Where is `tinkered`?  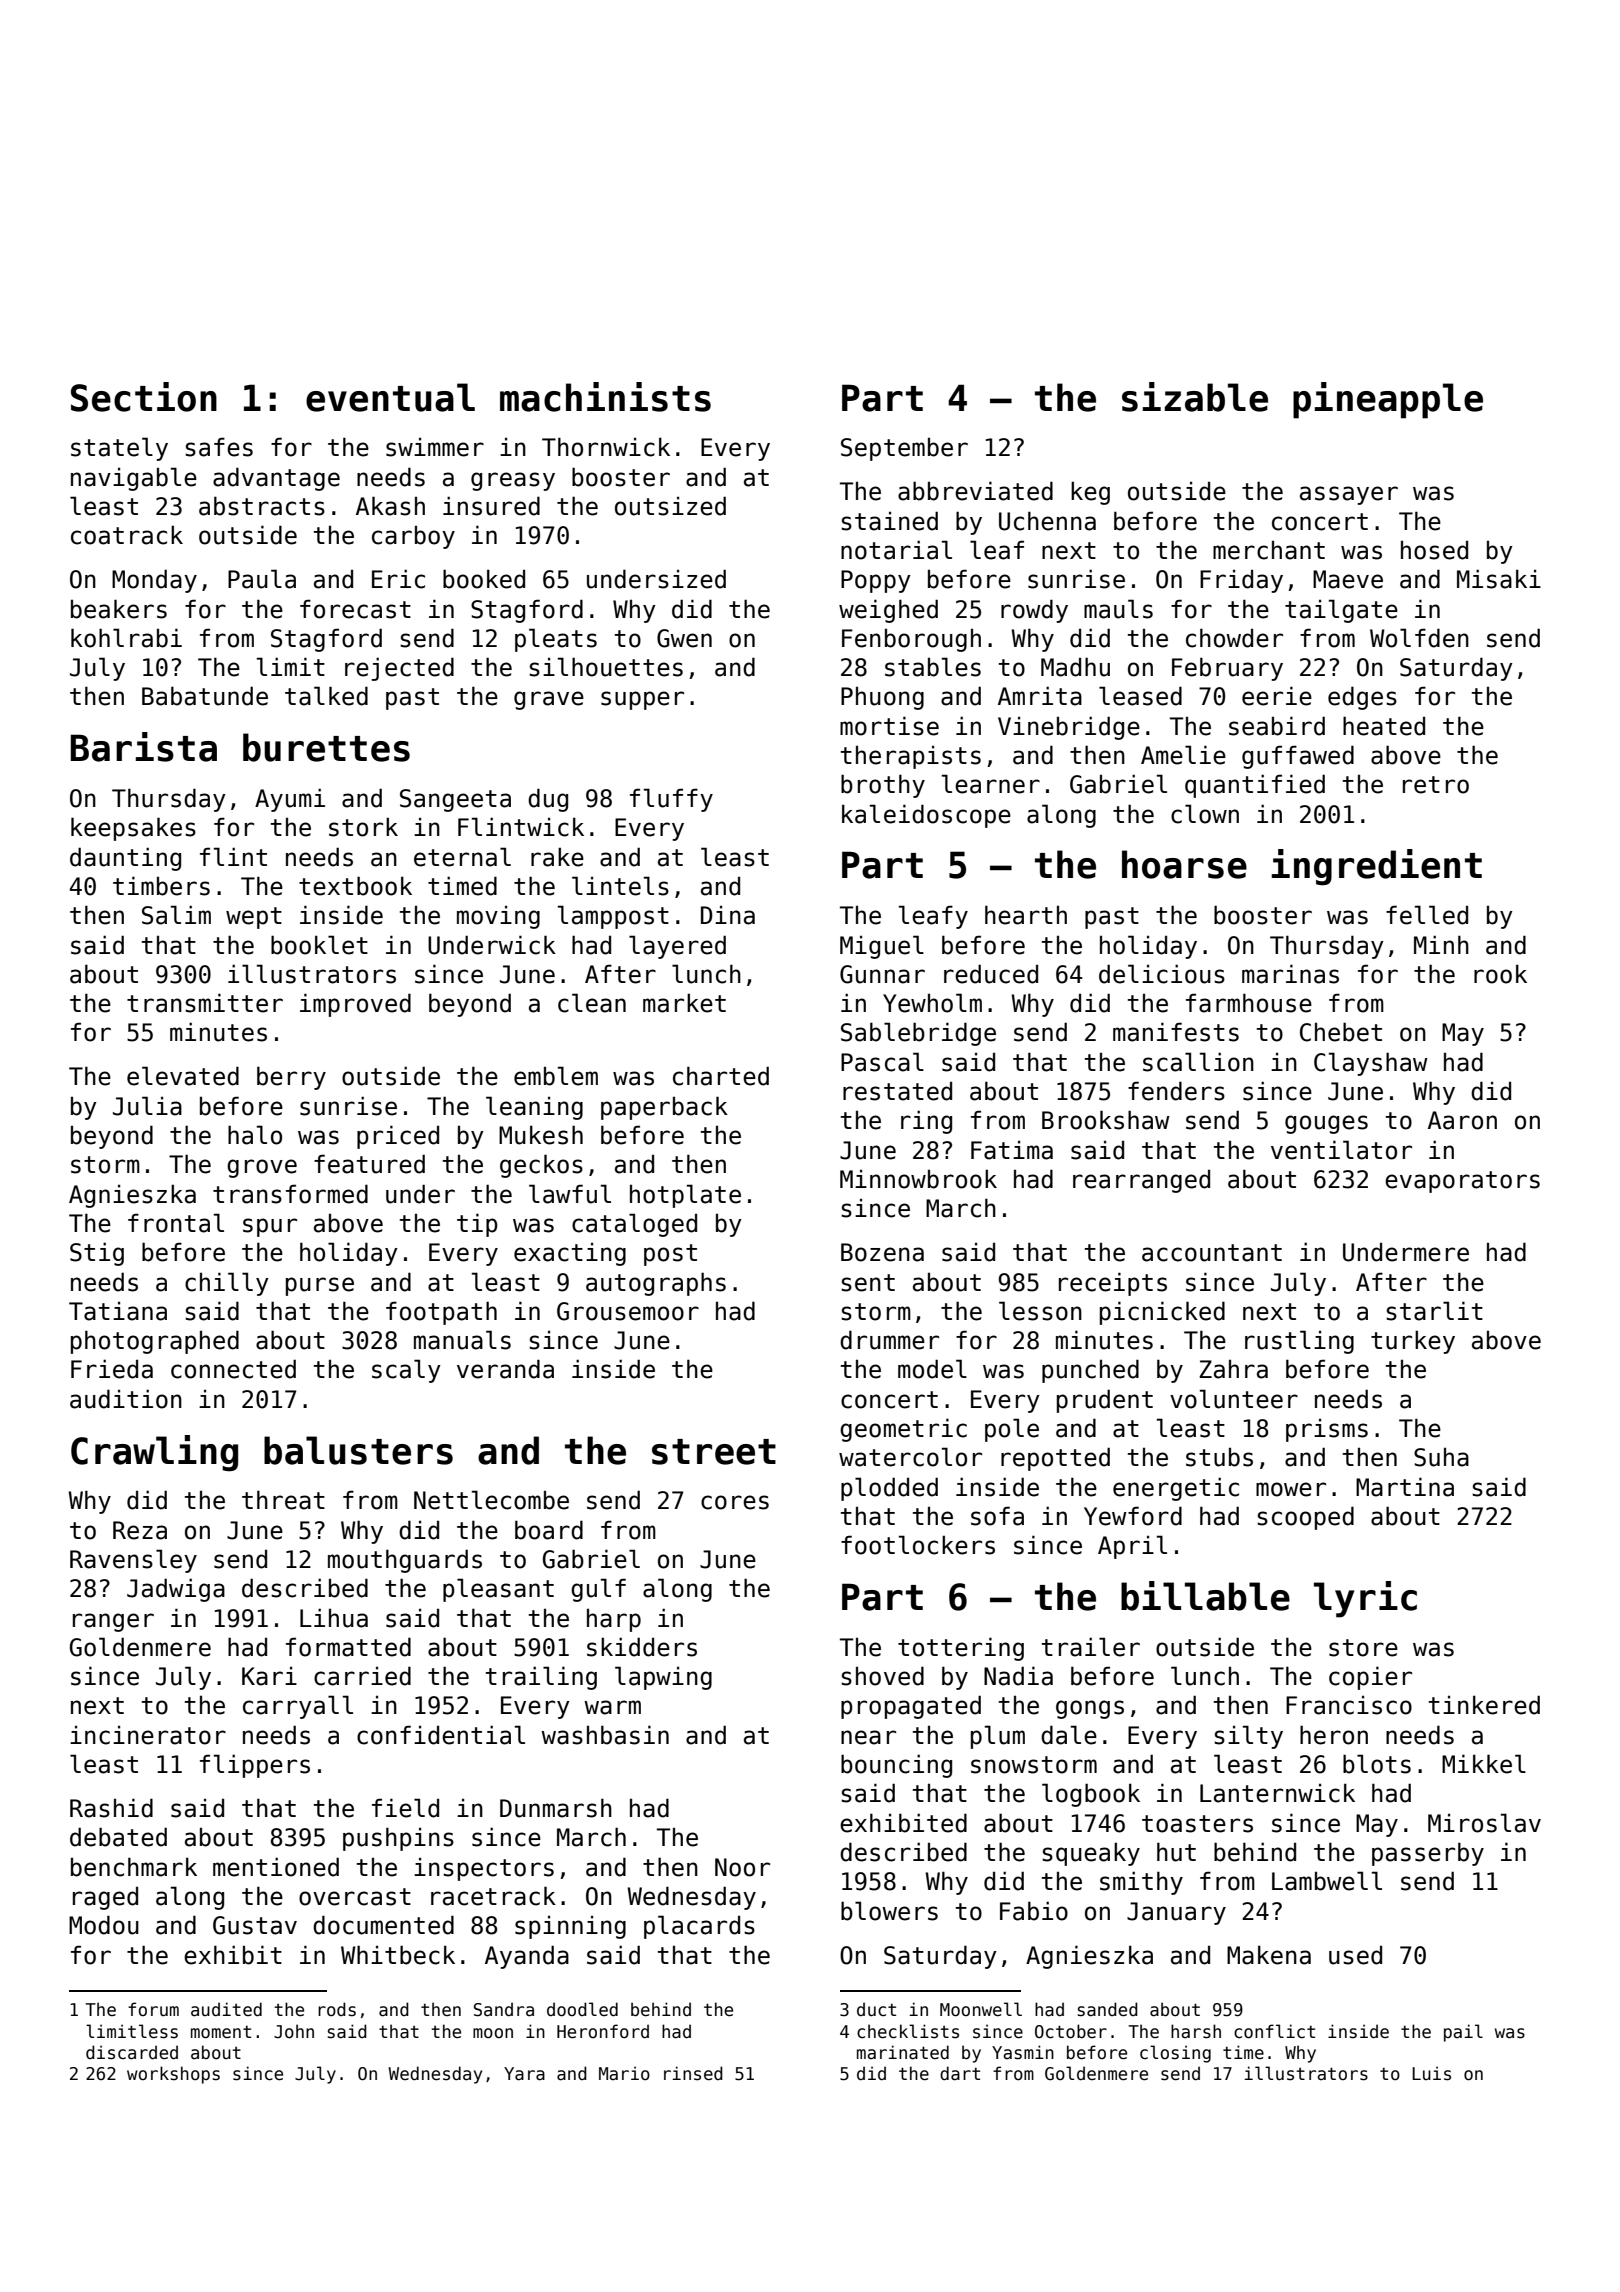 tinkered is located at coordinates (1484, 1705).
